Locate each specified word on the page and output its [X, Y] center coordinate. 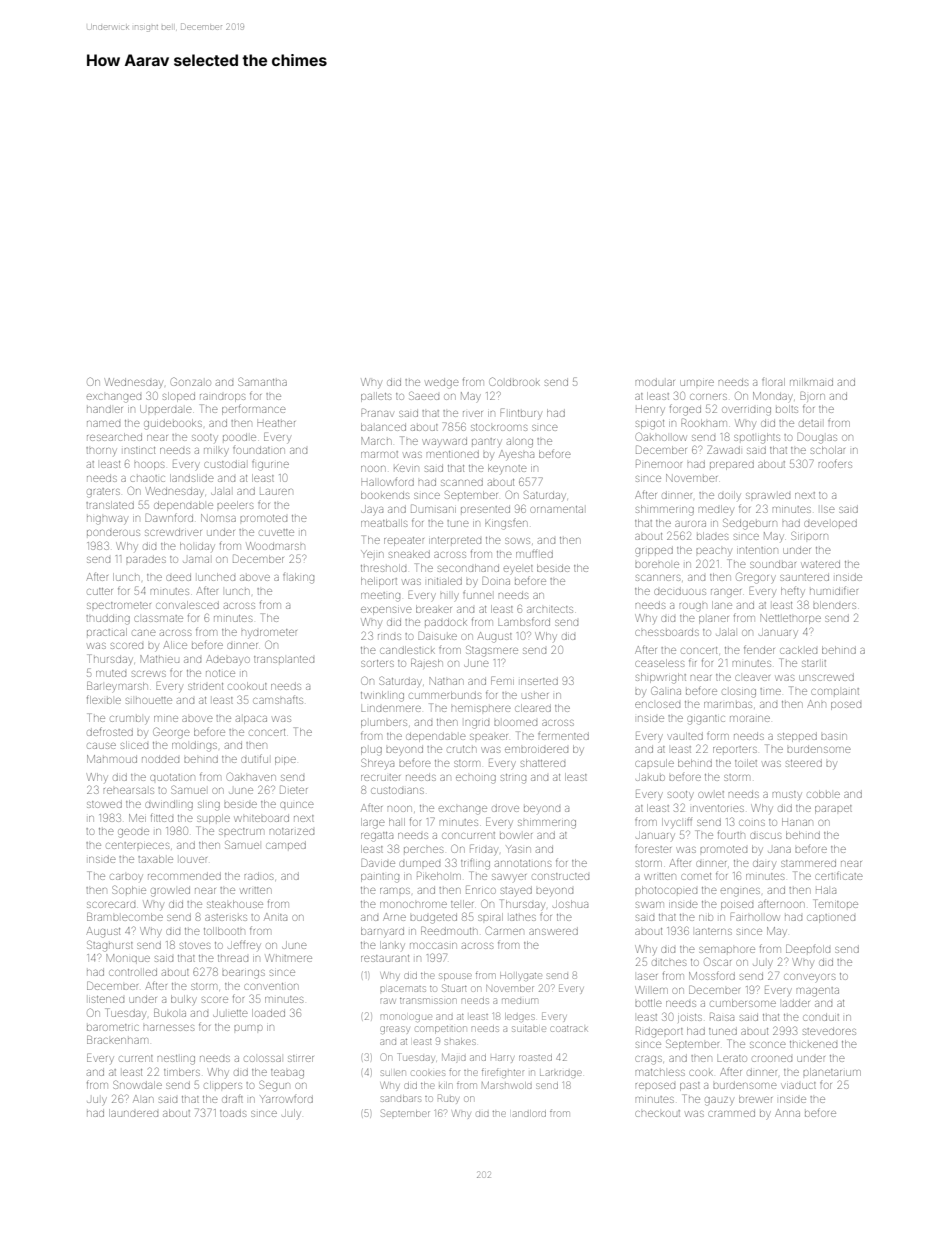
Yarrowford [287, 1099]
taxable [155, 859]
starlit [814, 663]
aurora [690, 524]
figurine [270, 466]
